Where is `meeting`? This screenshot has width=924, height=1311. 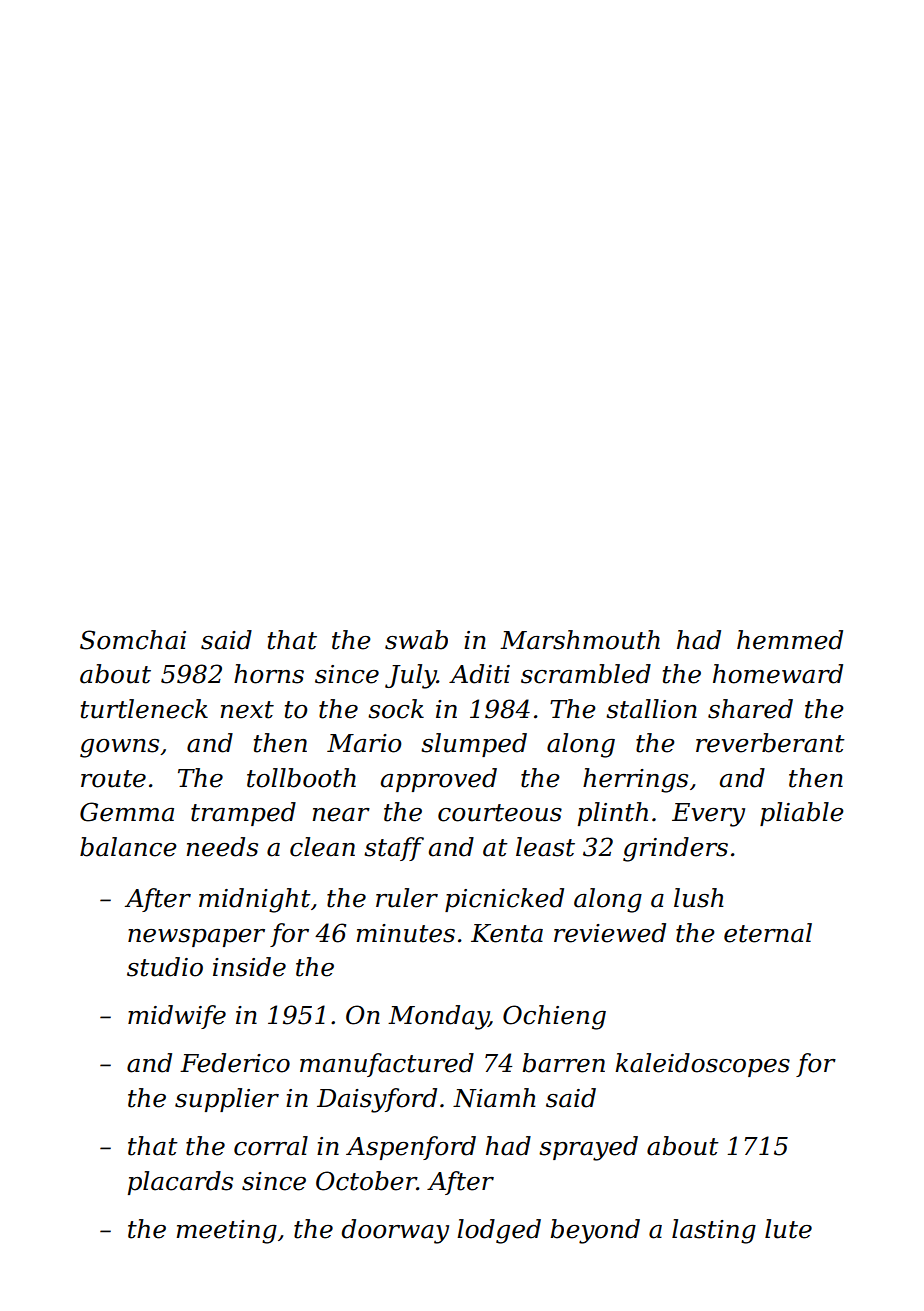 meeting is located at coordinates (226, 1232).
